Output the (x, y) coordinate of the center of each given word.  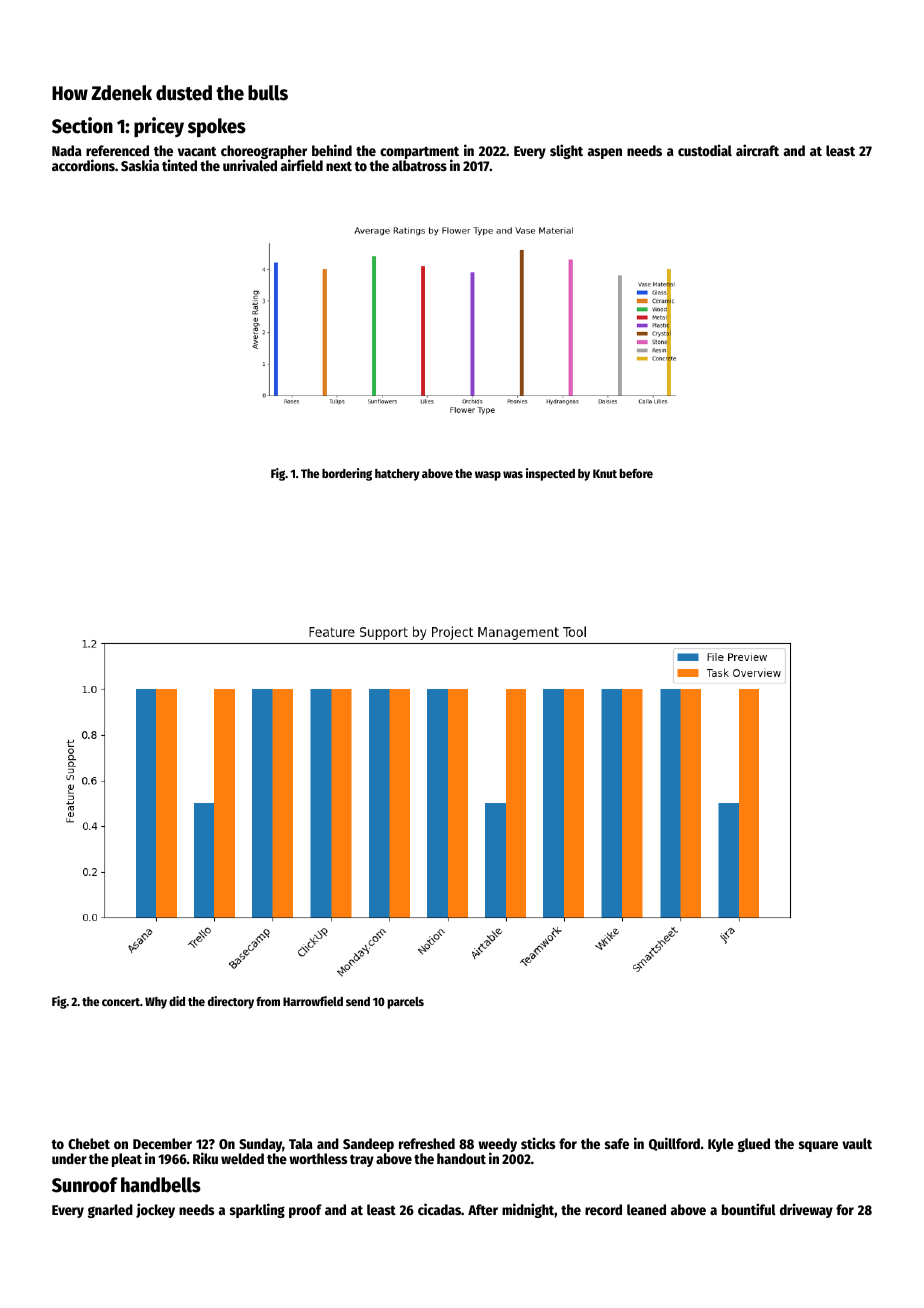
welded (242, 1158)
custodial (705, 150)
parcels (406, 1003)
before (636, 473)
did (177, 1001)
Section (82, 125)
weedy (497, 1145)
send (358, 1001)
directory (231, 1002)
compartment (419, 153)
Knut (605, 473)
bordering (347, 474)
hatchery (397, 475)
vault (857, 1143)
